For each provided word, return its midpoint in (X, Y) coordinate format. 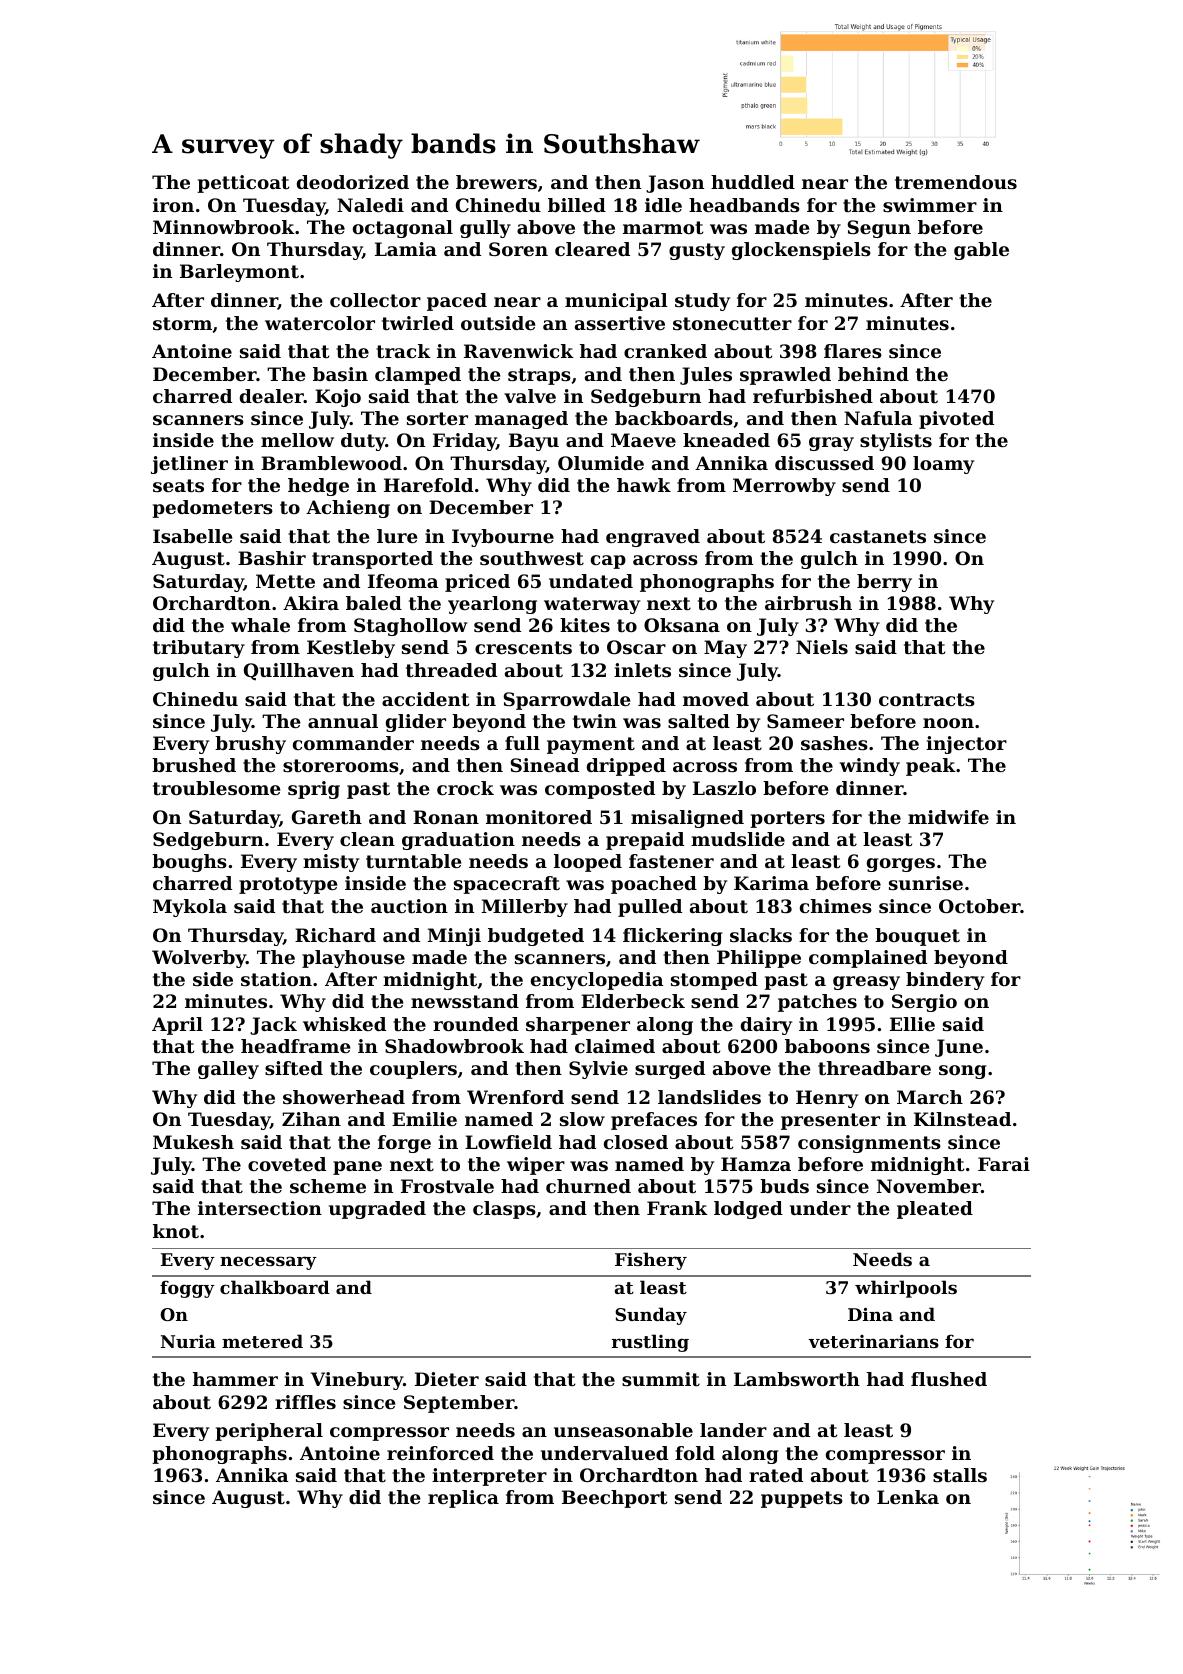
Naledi (370, 205)
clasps (504, 1210)
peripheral (269, 1432)
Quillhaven (299, 672)
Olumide (601, 463)
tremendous (956, 182)
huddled (753, 182)
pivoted (956, 420)
